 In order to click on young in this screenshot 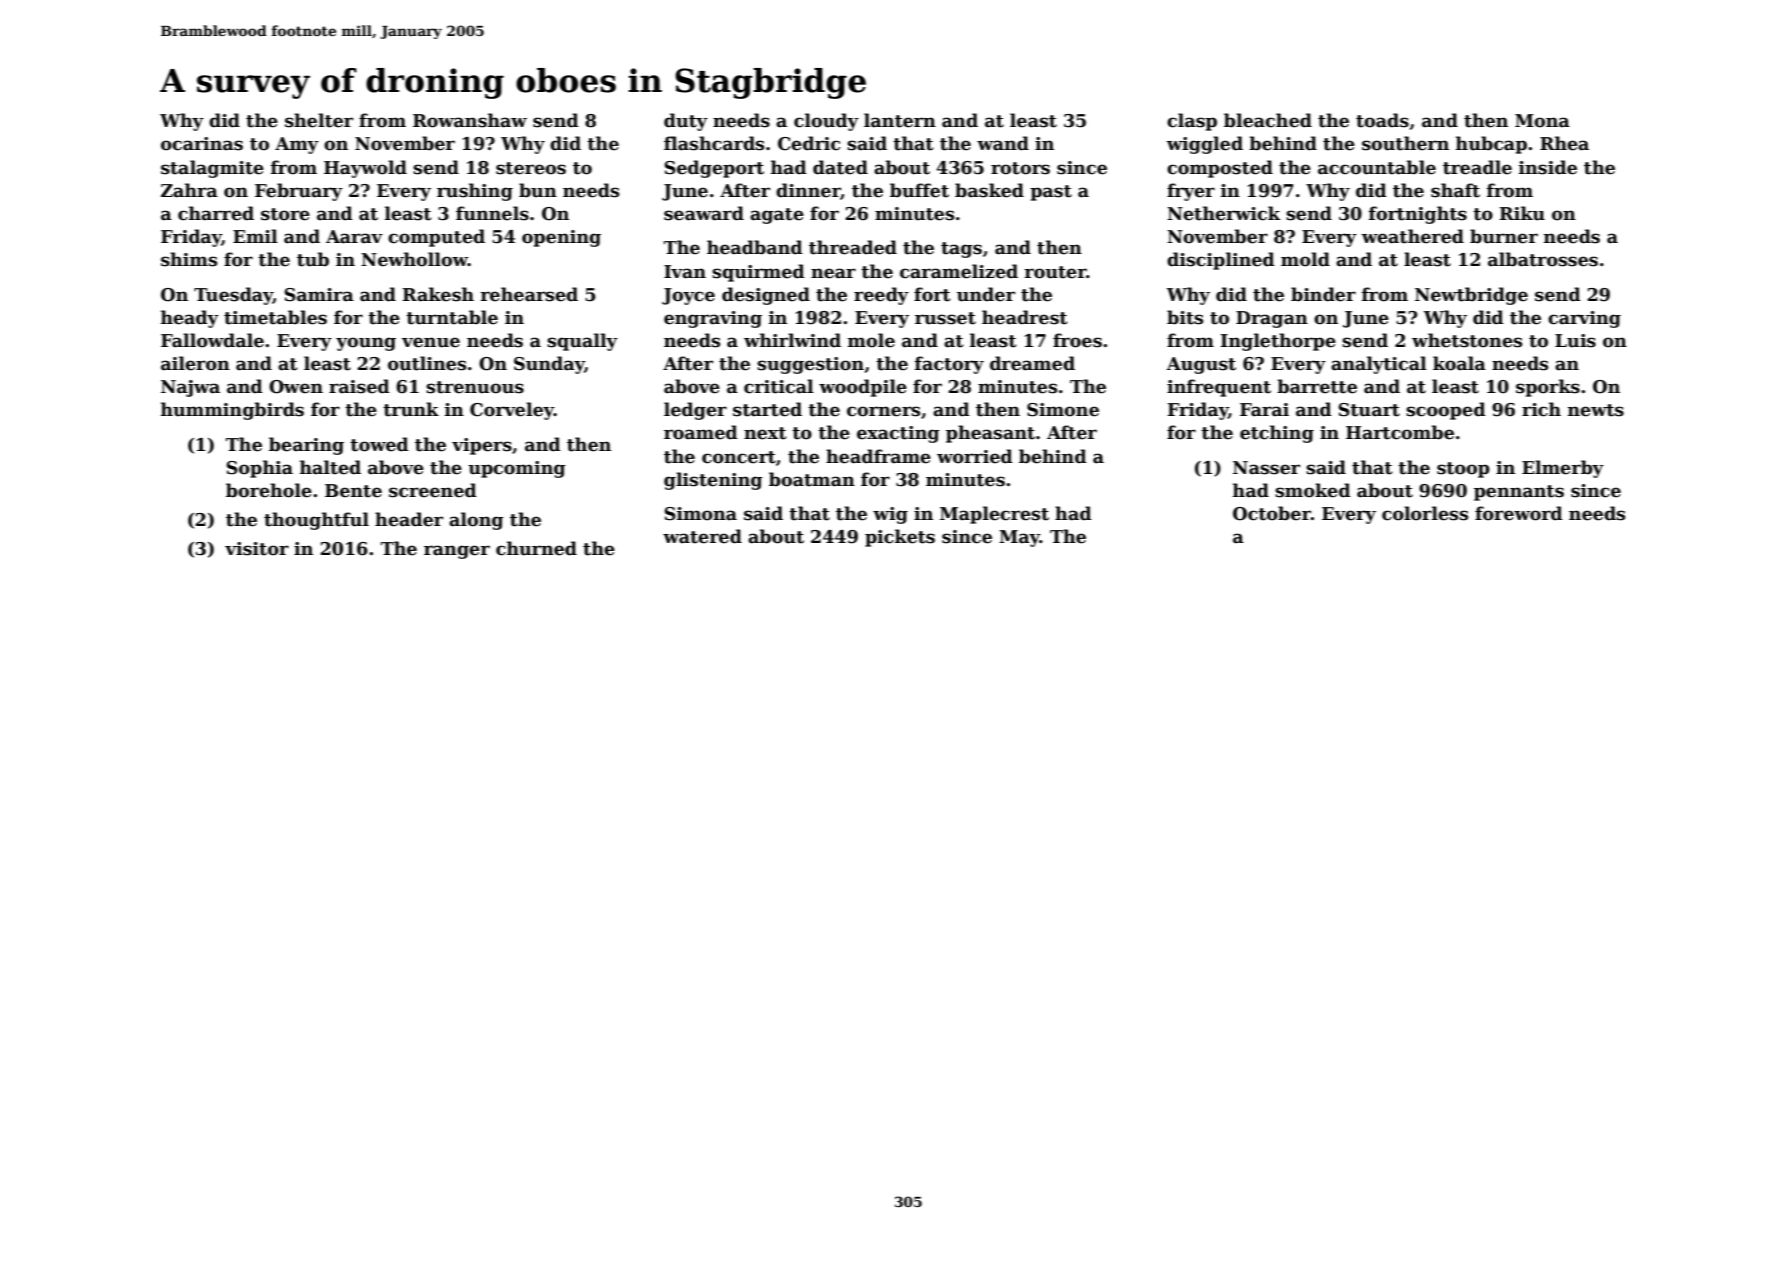, I will do `click(366, 344)`.
